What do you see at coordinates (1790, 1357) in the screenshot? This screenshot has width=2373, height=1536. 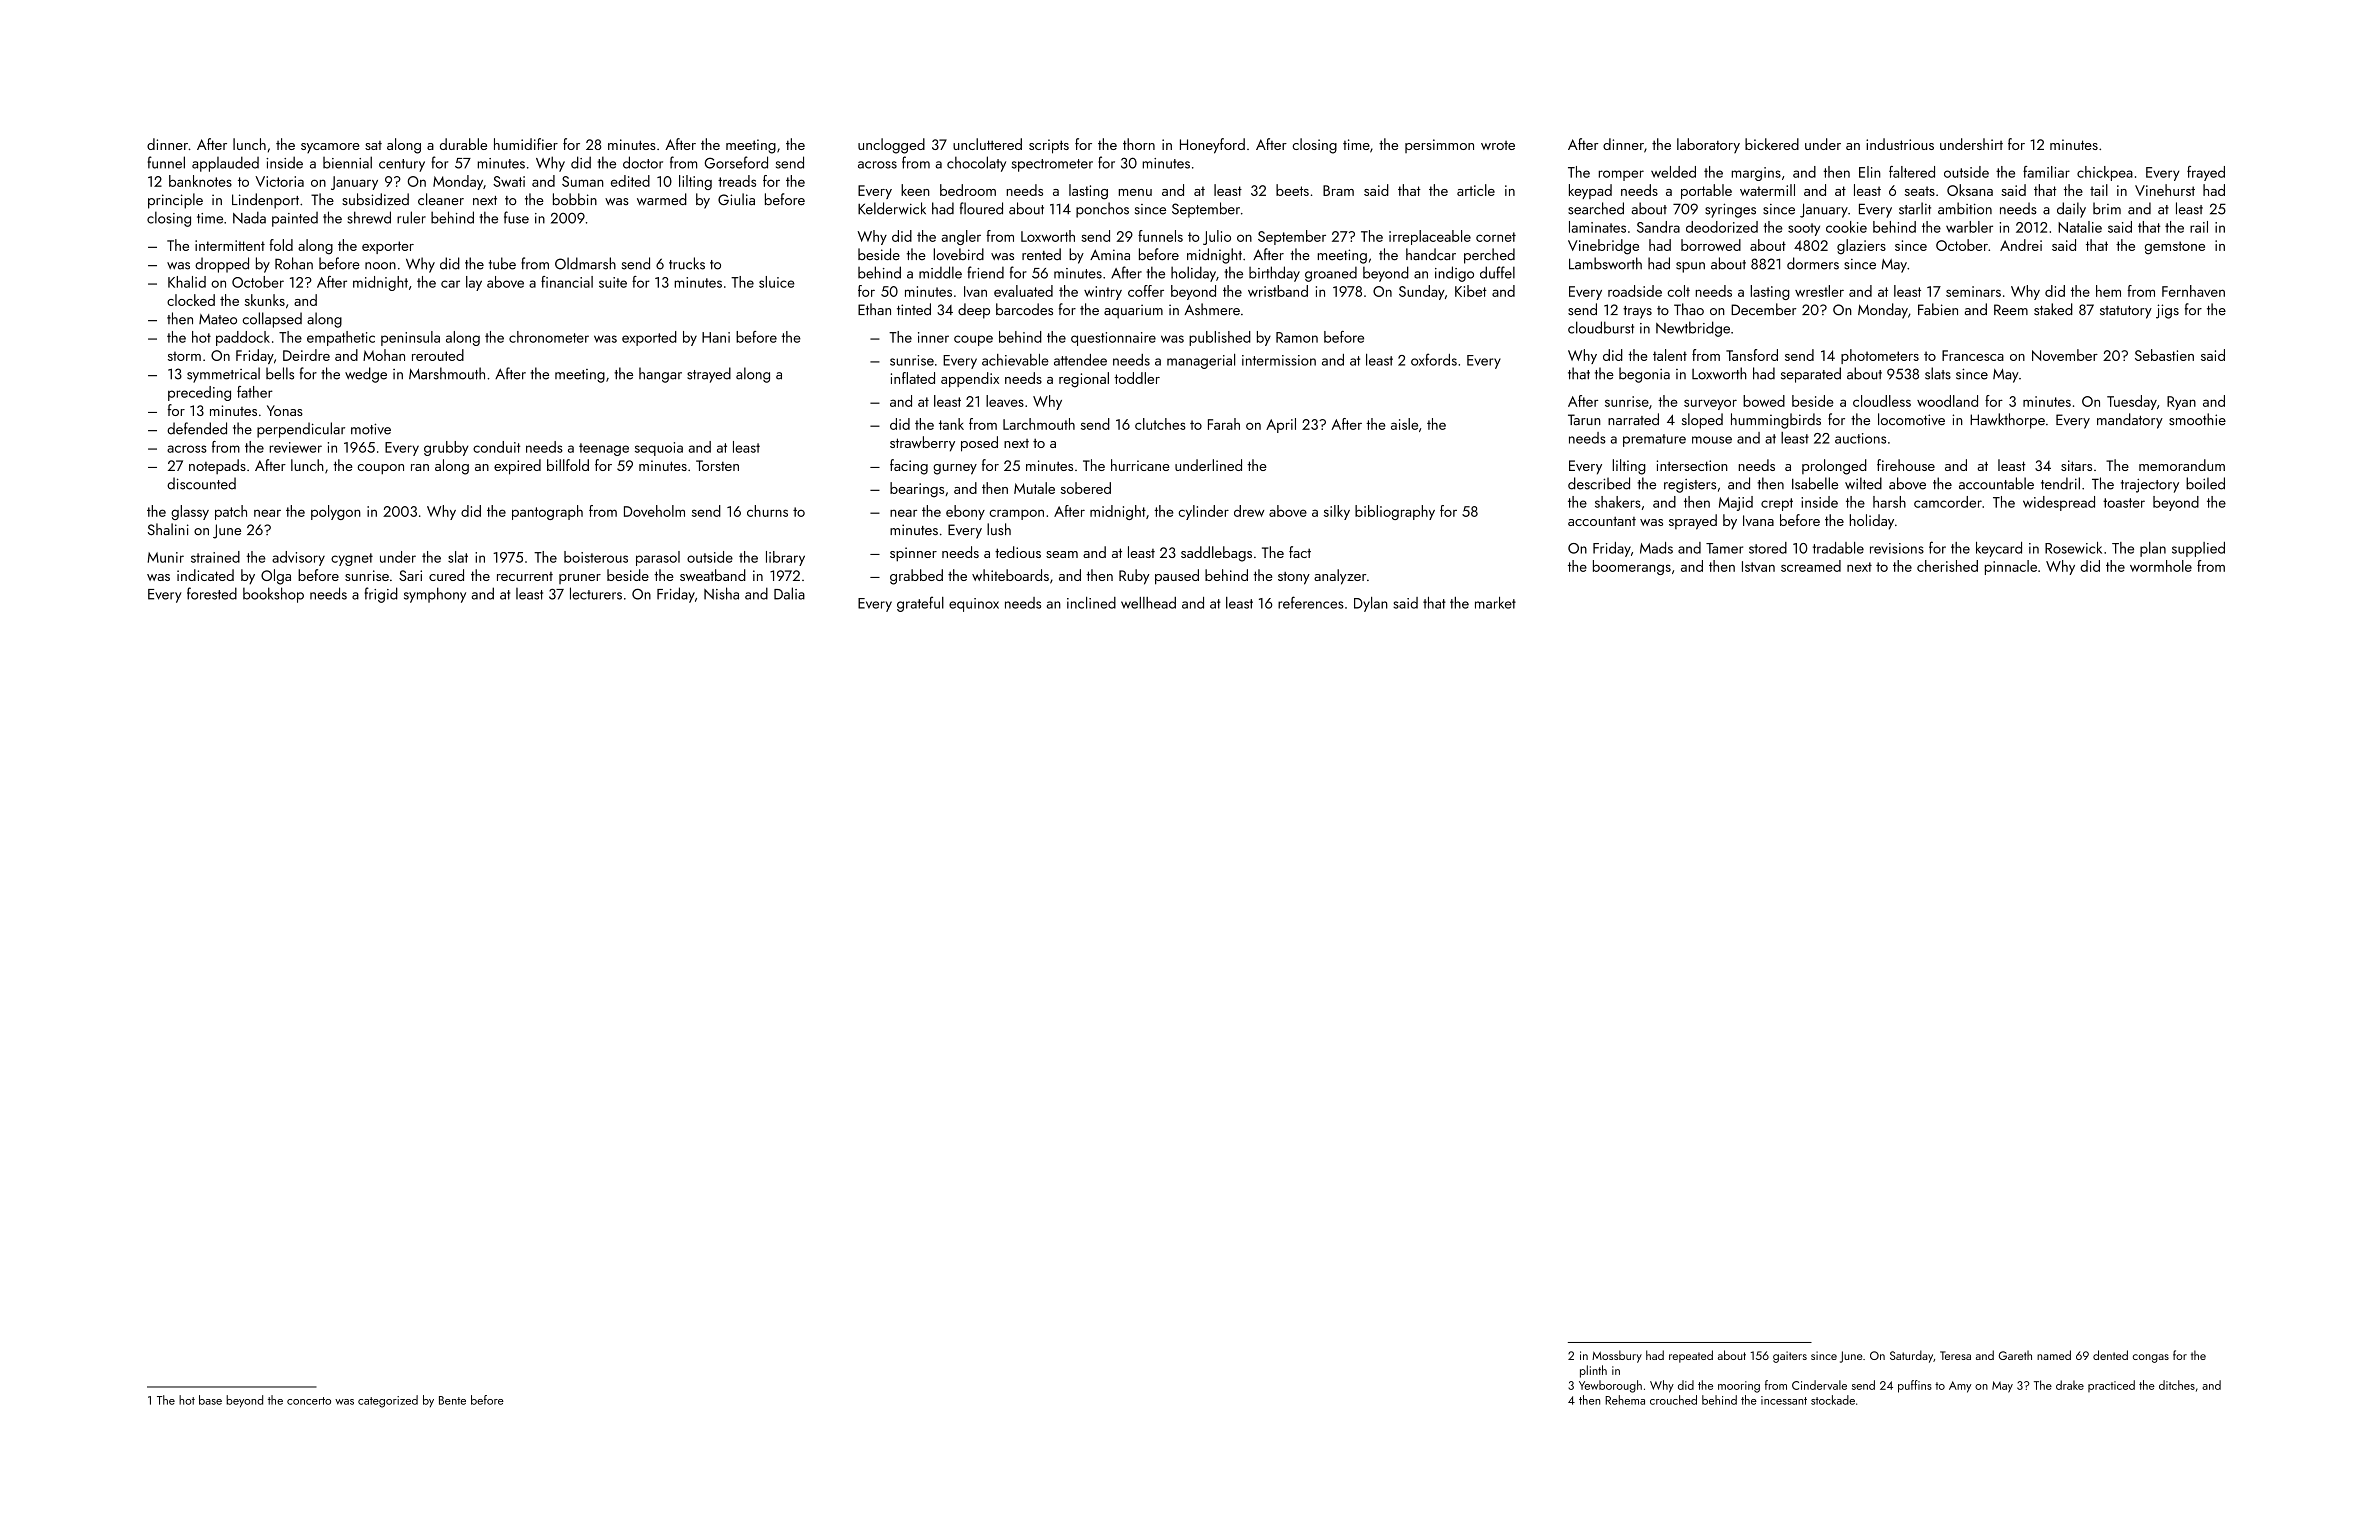 I see `gaiters` at bounding box center [1790, 1357].
